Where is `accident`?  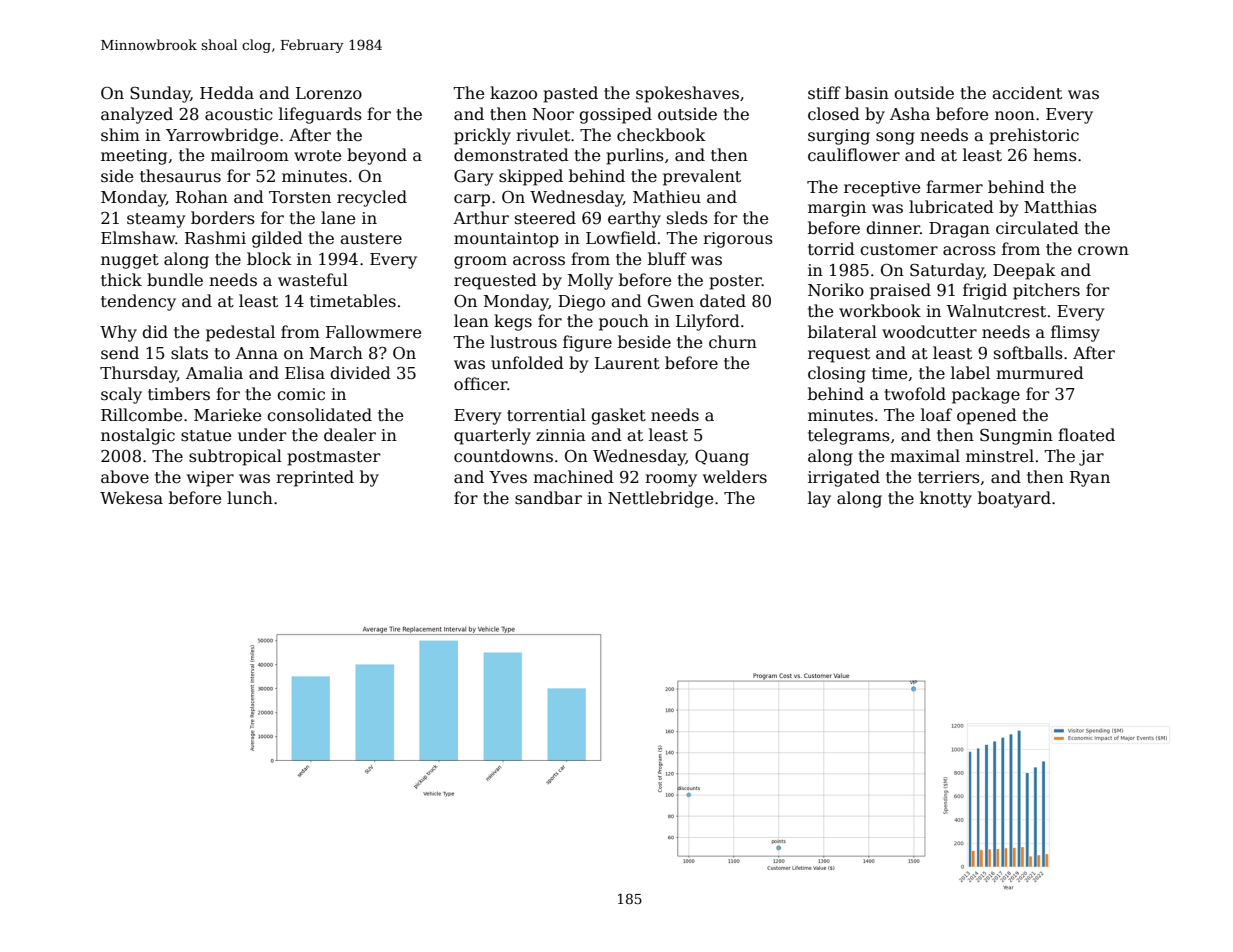
accident is located at coordinates (1027, 93).
